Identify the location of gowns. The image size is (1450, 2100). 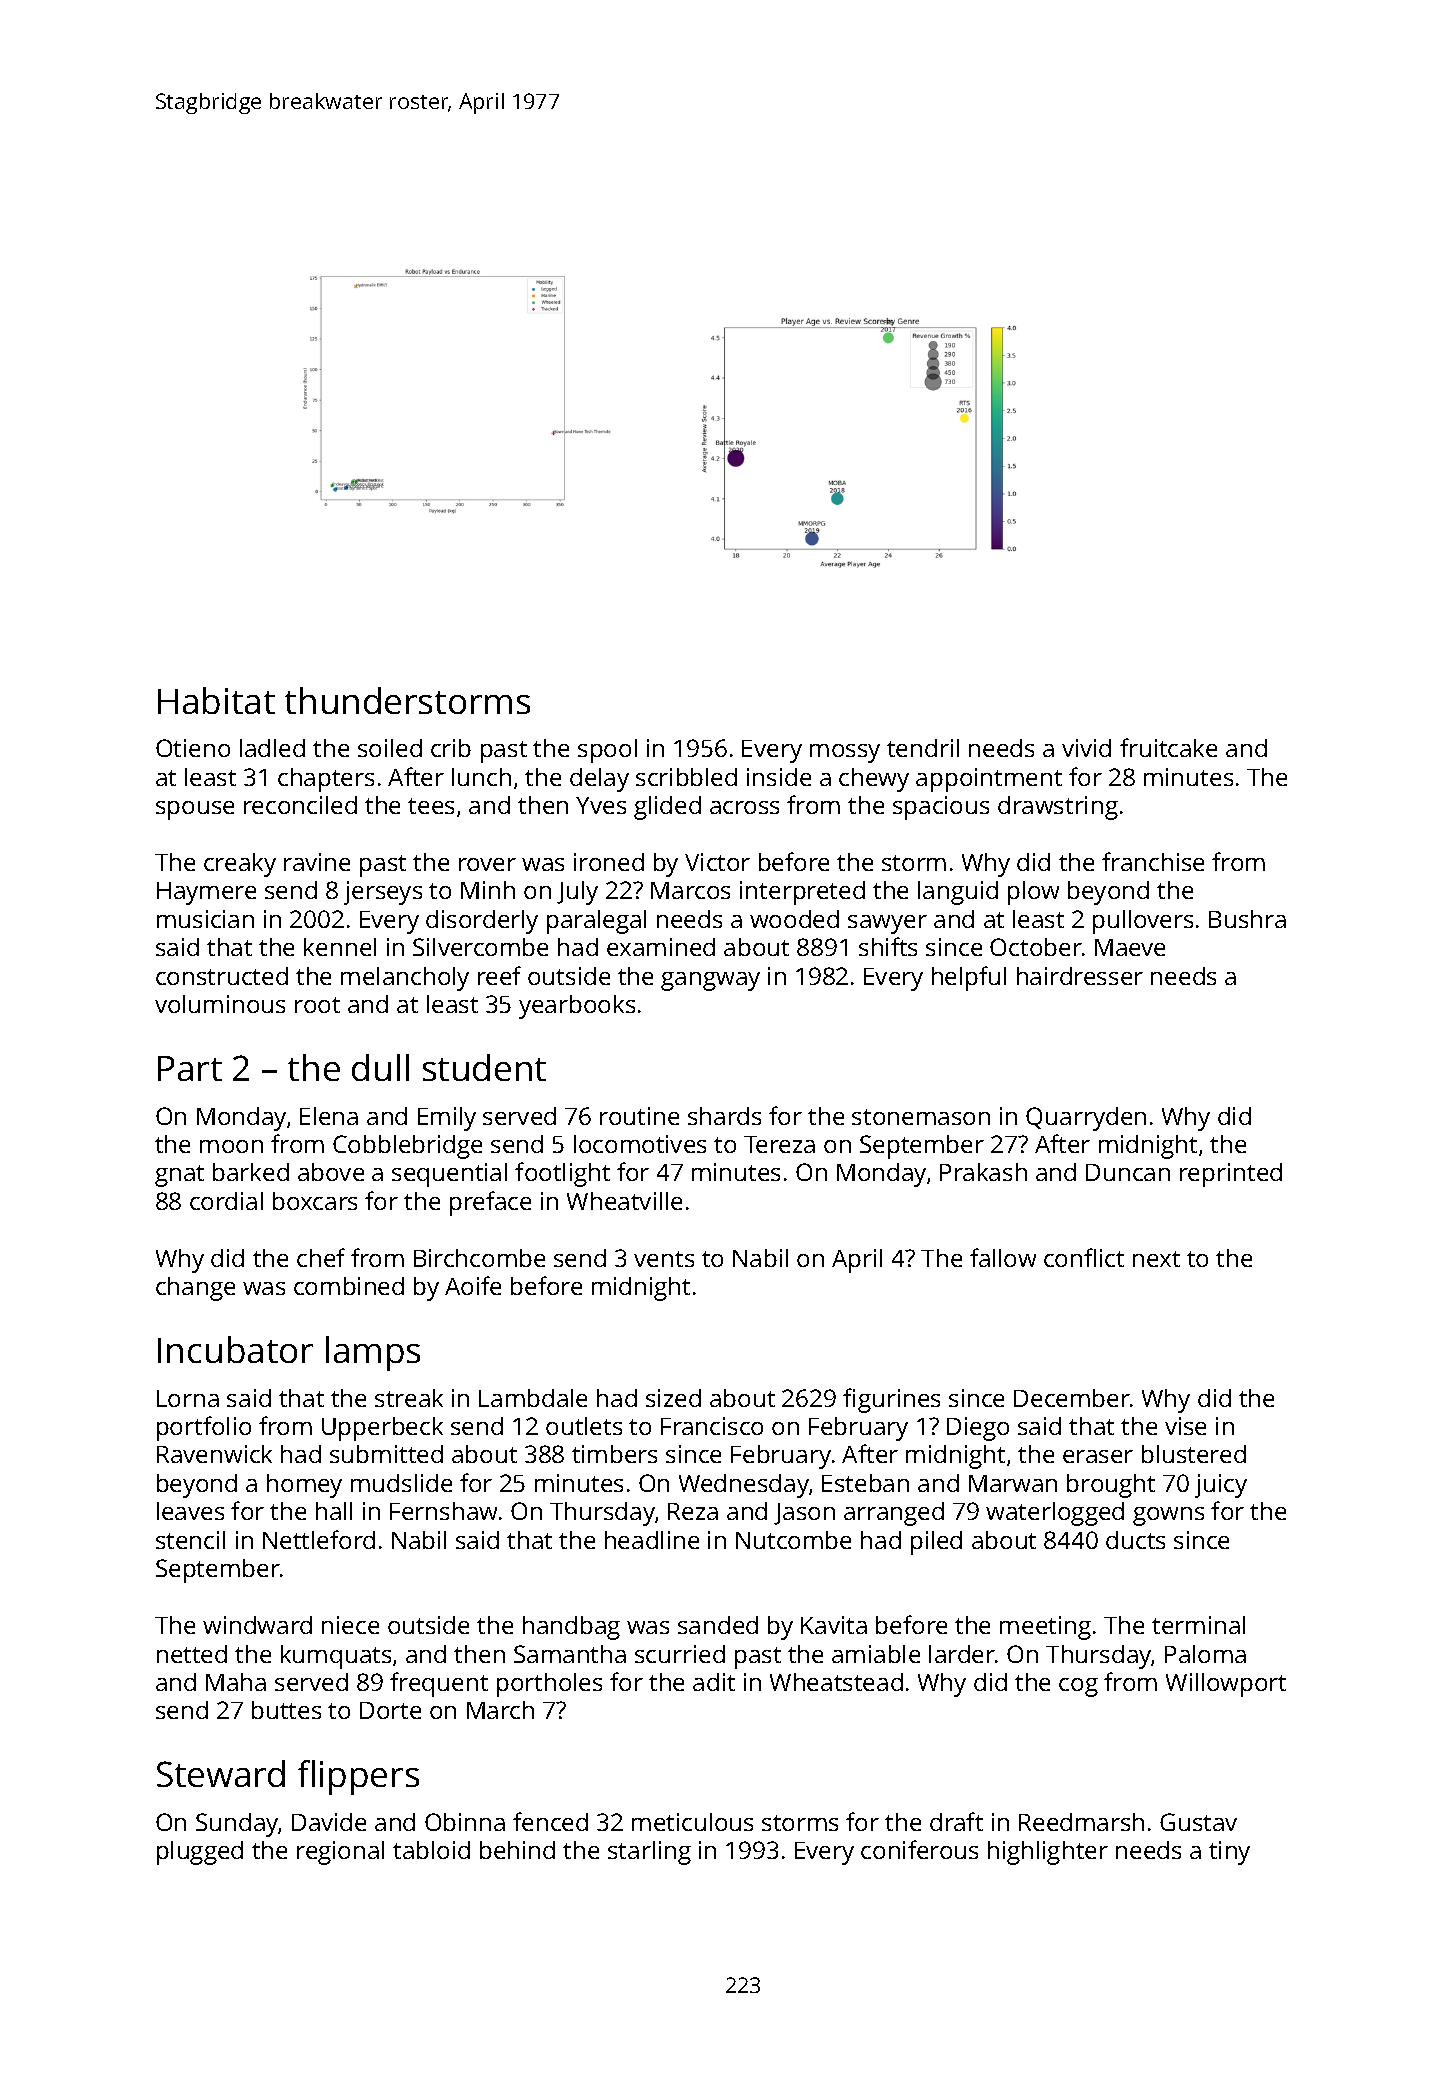
(1168, 1516).
